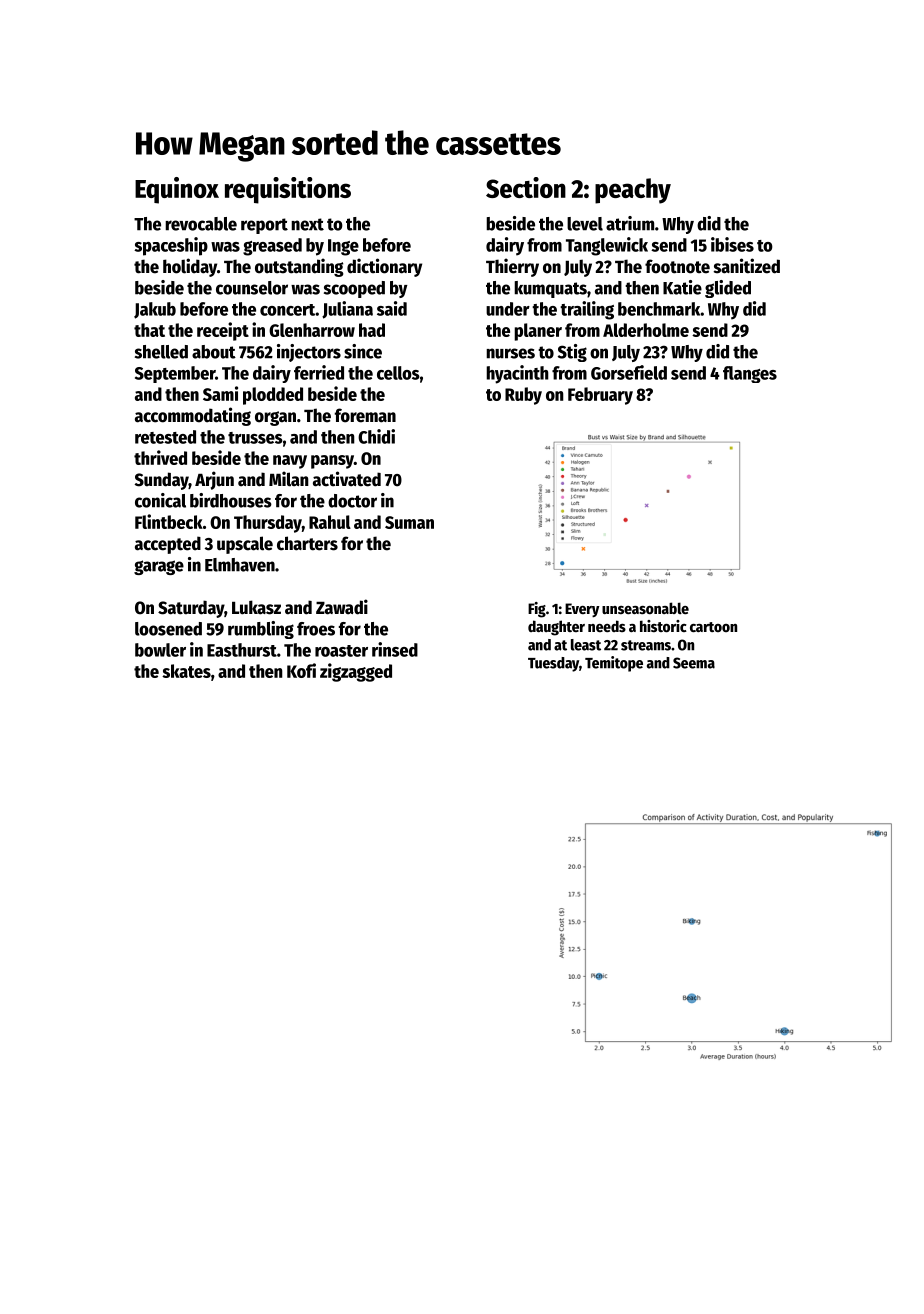 This screenshot has height=1314, width=924. Describe the element at coordinates (556, 628) in the screenshot. I see `daughter` at that location.
